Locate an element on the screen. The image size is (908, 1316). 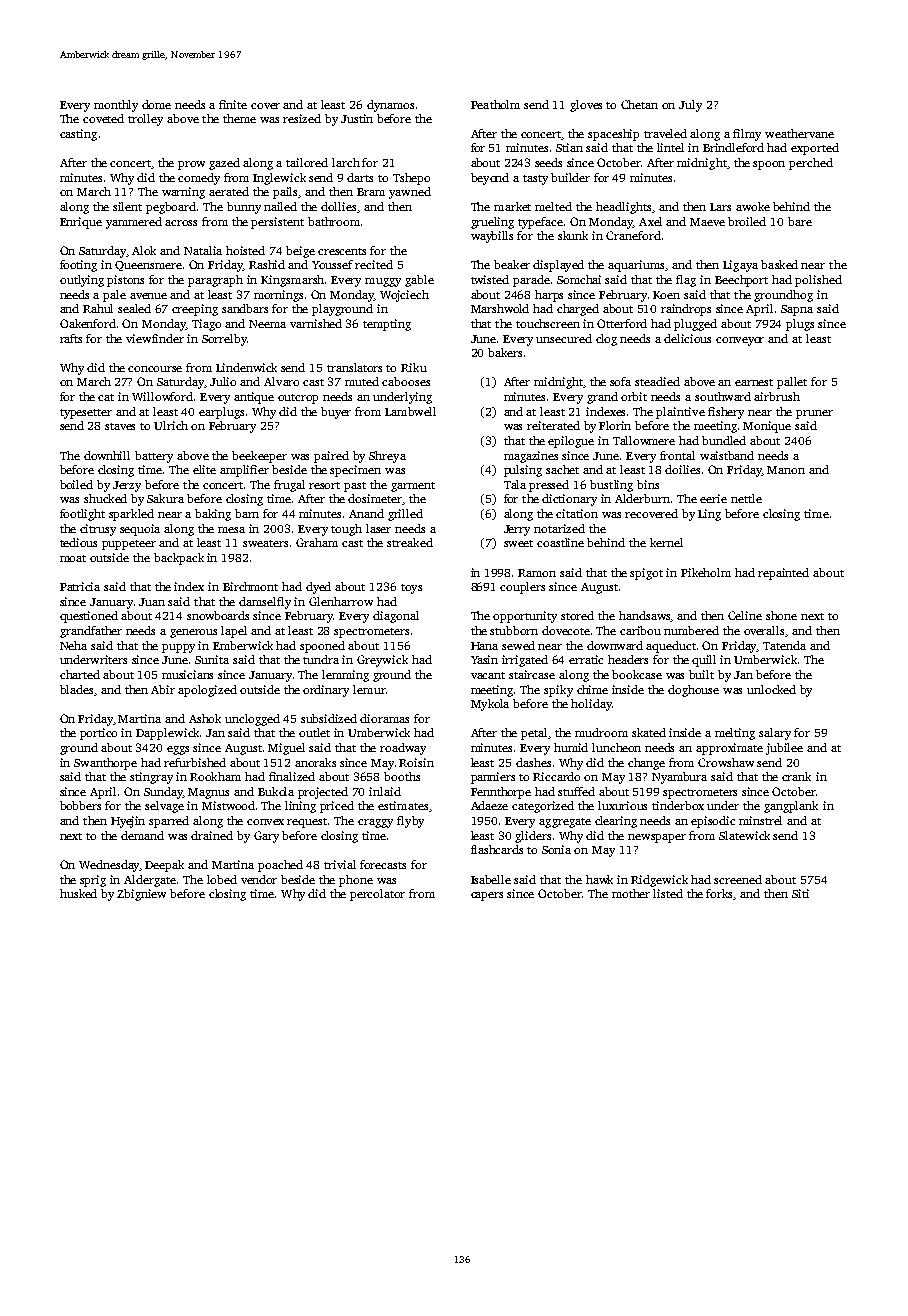
craggy is located at coordinates (375, 823).
